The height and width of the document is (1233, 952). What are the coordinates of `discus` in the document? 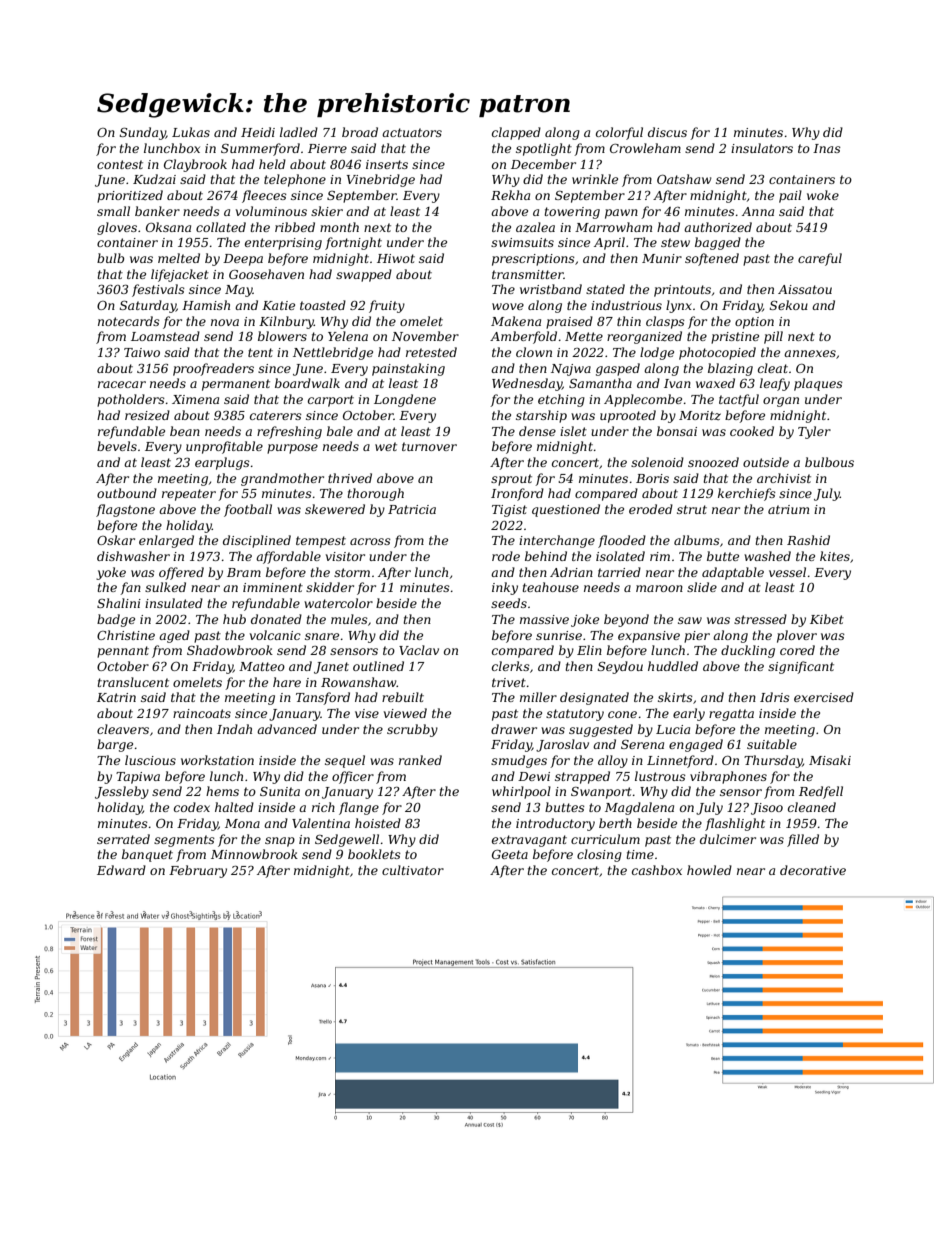 It's located at (667, 132).
